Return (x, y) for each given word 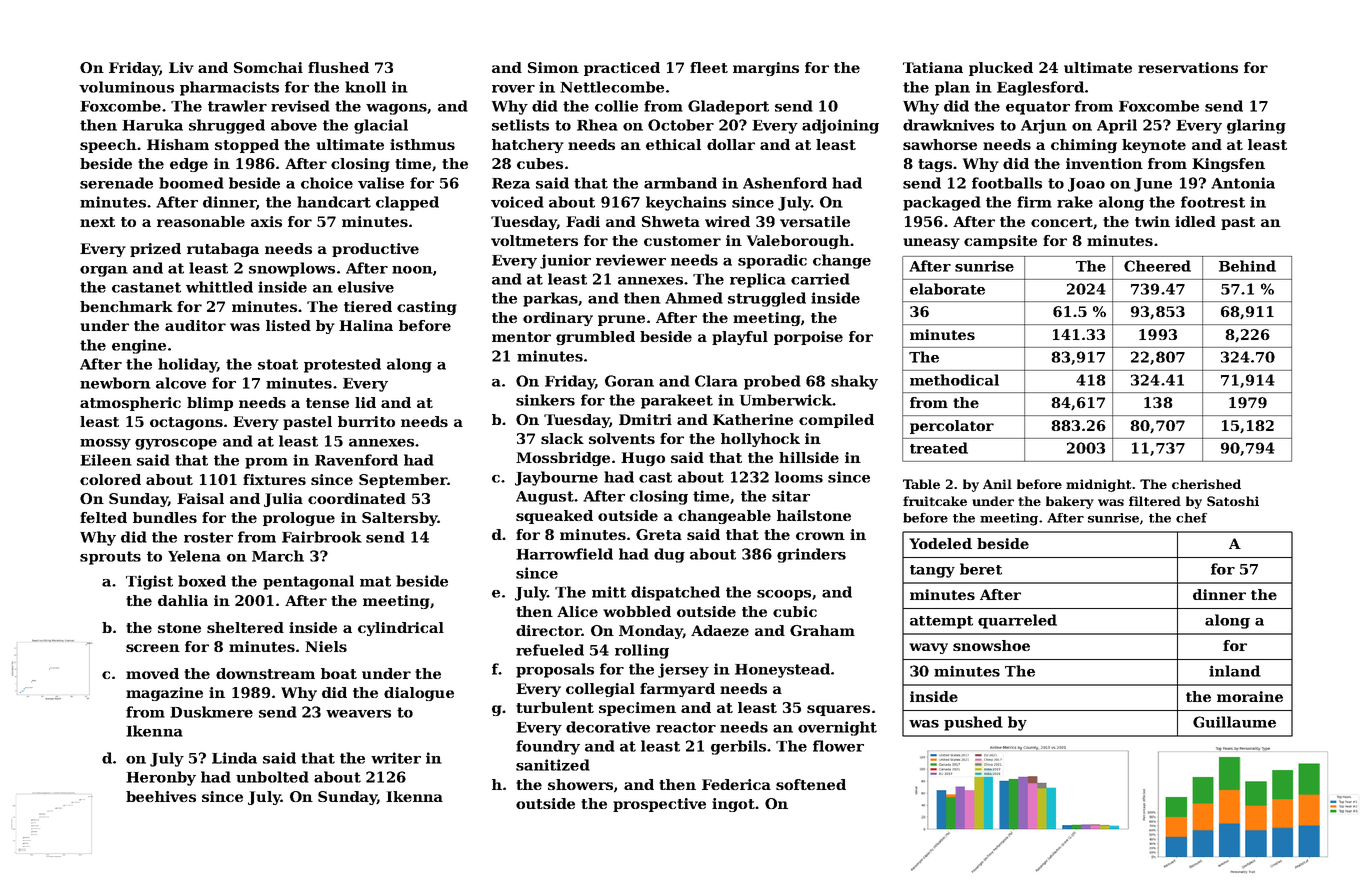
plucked (1001, 69)
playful (740, 338)
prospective (659, 805)
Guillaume (1234, 722)
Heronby (161, 778)
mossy (105, 444)
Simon (553, 67)
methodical (954, 380)
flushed (338, 67)
